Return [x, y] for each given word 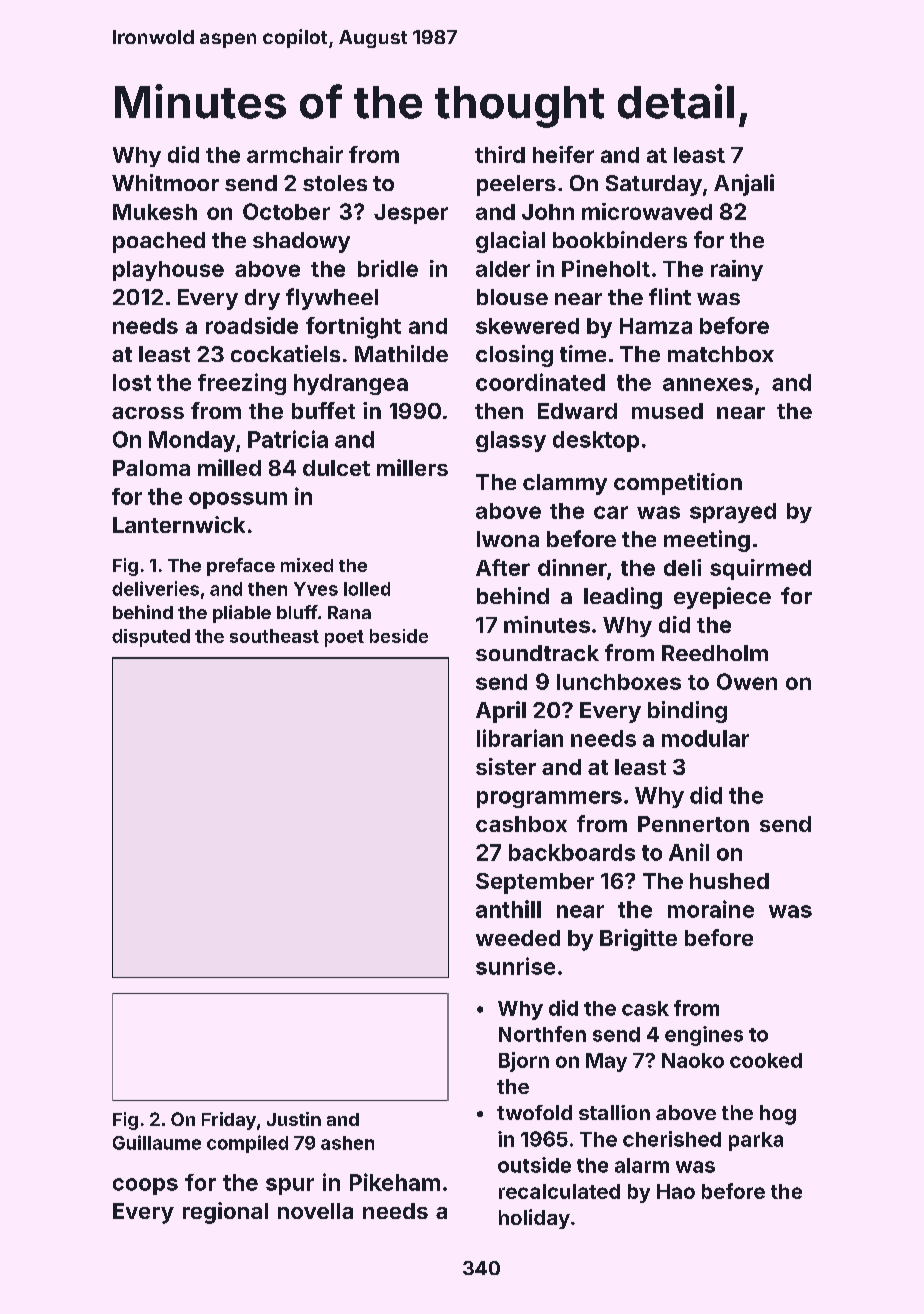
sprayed [733, 513]
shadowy [301, 242]
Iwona [508, 539]
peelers [516, 185]
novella [315, 1211]
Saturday [654, 185]
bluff [297, 612]
